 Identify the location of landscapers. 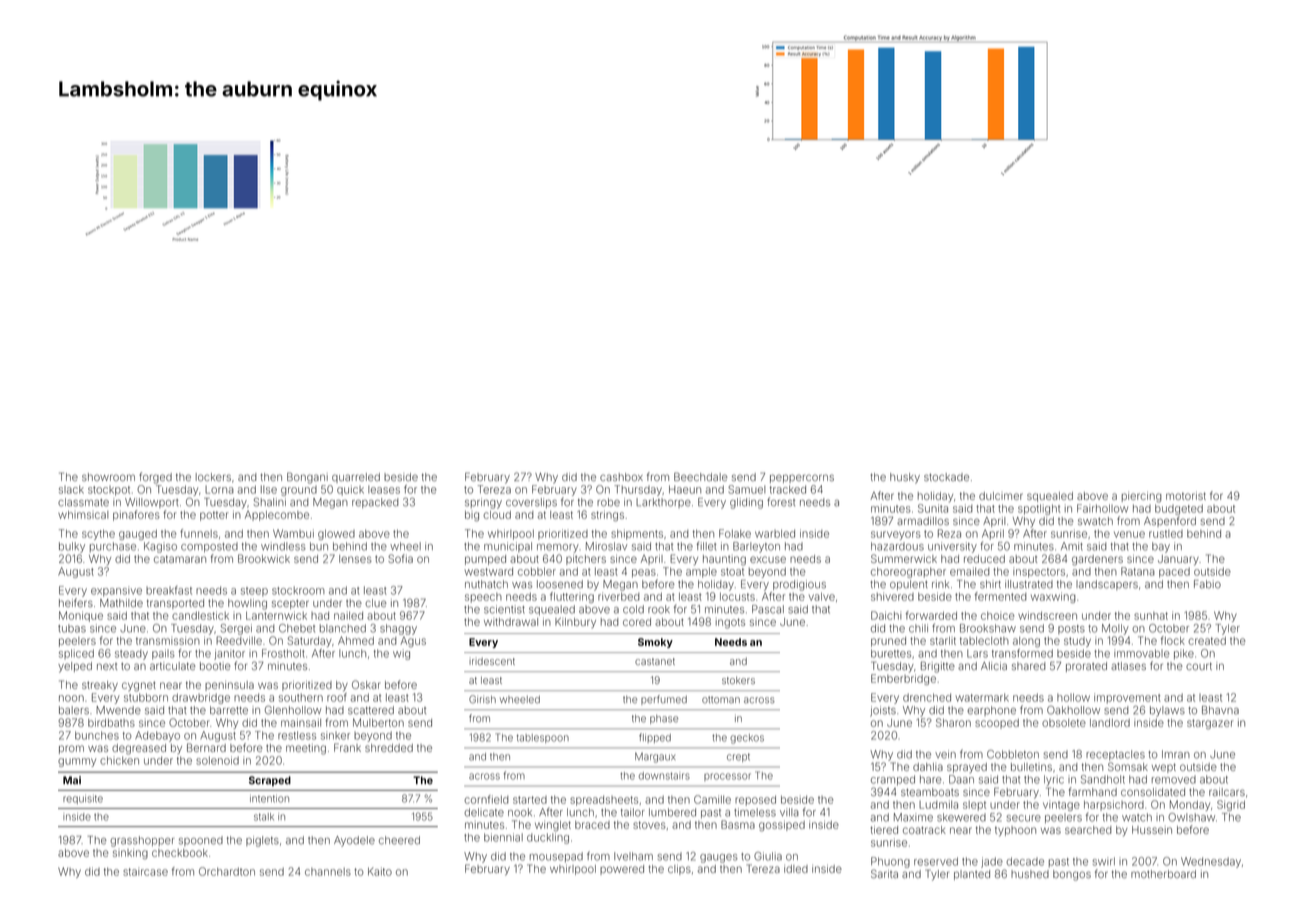
(1107, 585).
